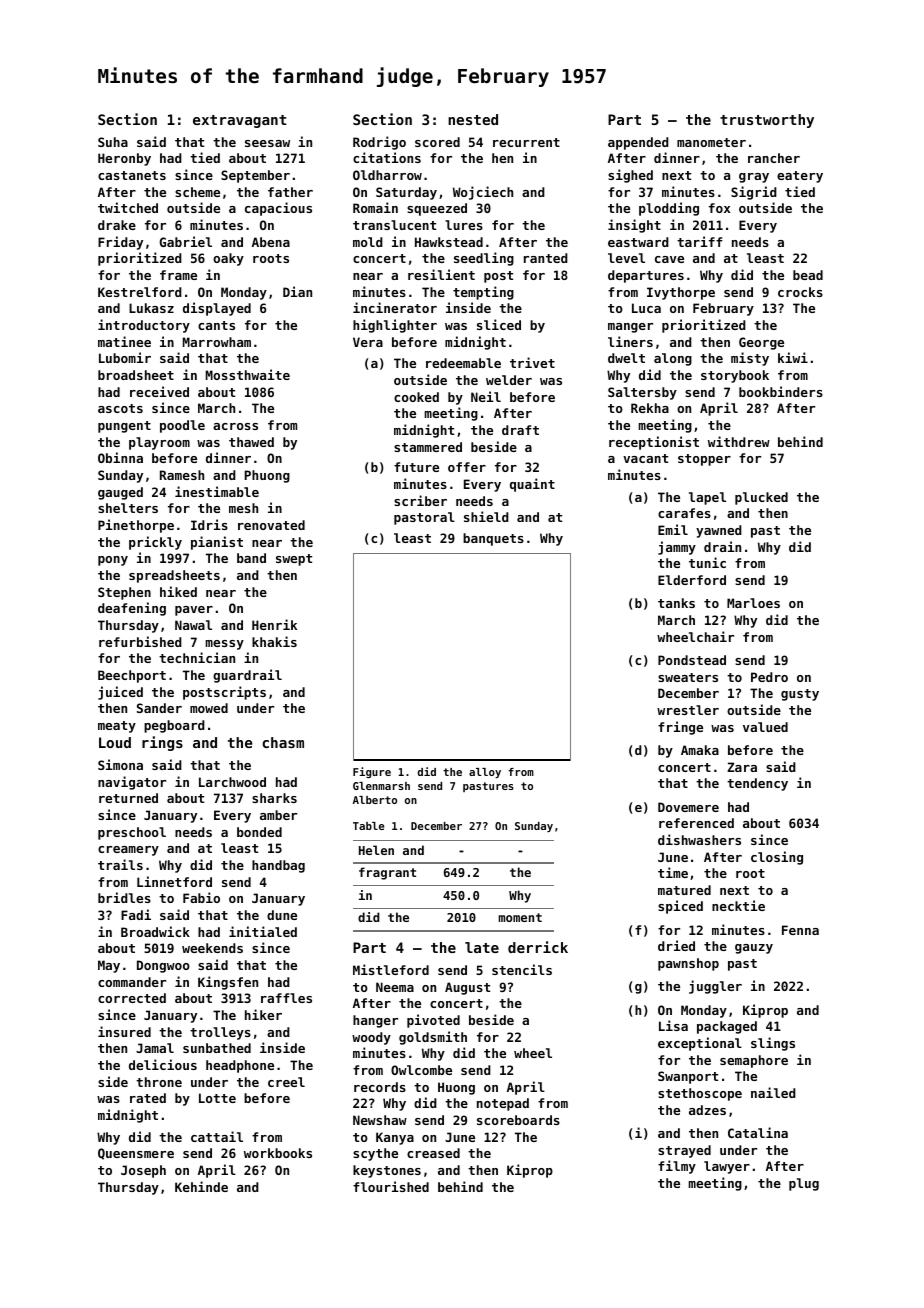  What do you see at coordinates (148, 1098) in the page?
I see `rated` at bounding box center [148, 1098].
